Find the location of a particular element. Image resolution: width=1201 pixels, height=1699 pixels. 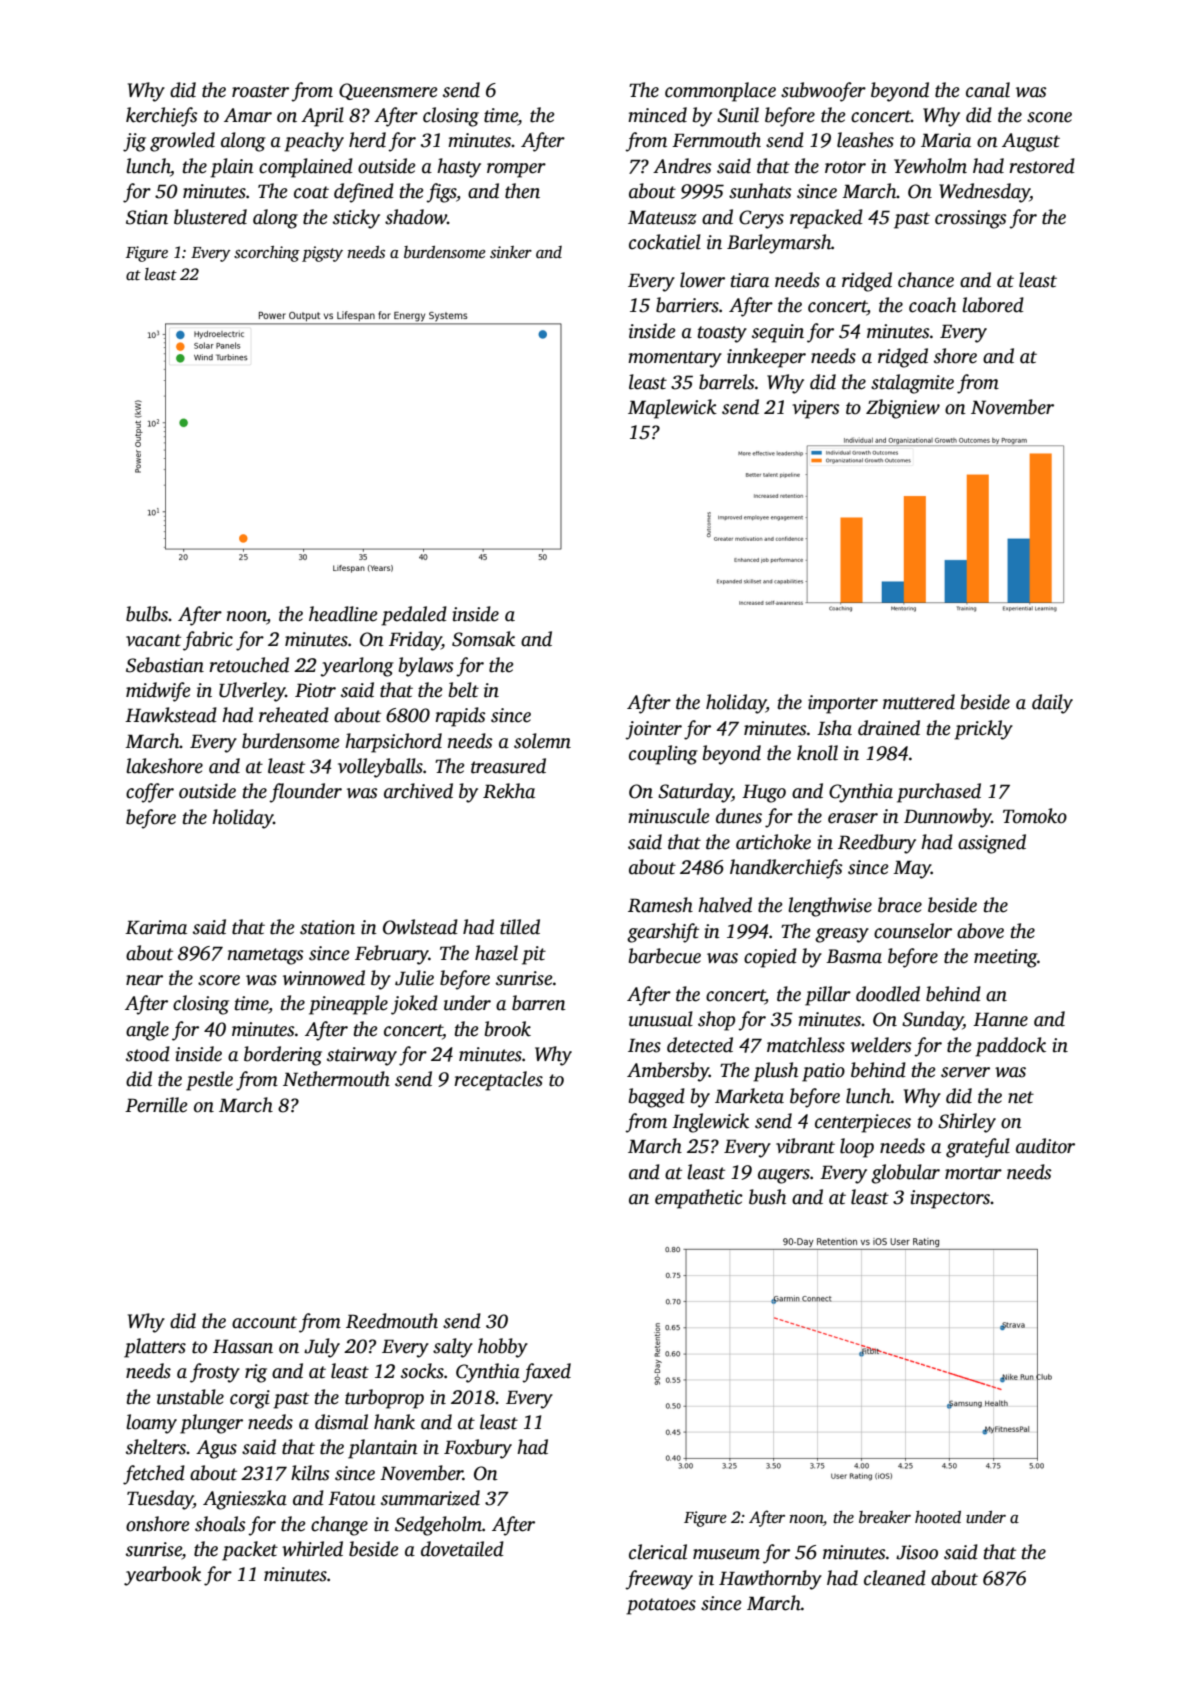

Queensmere is located at coordinates (388, 91).
